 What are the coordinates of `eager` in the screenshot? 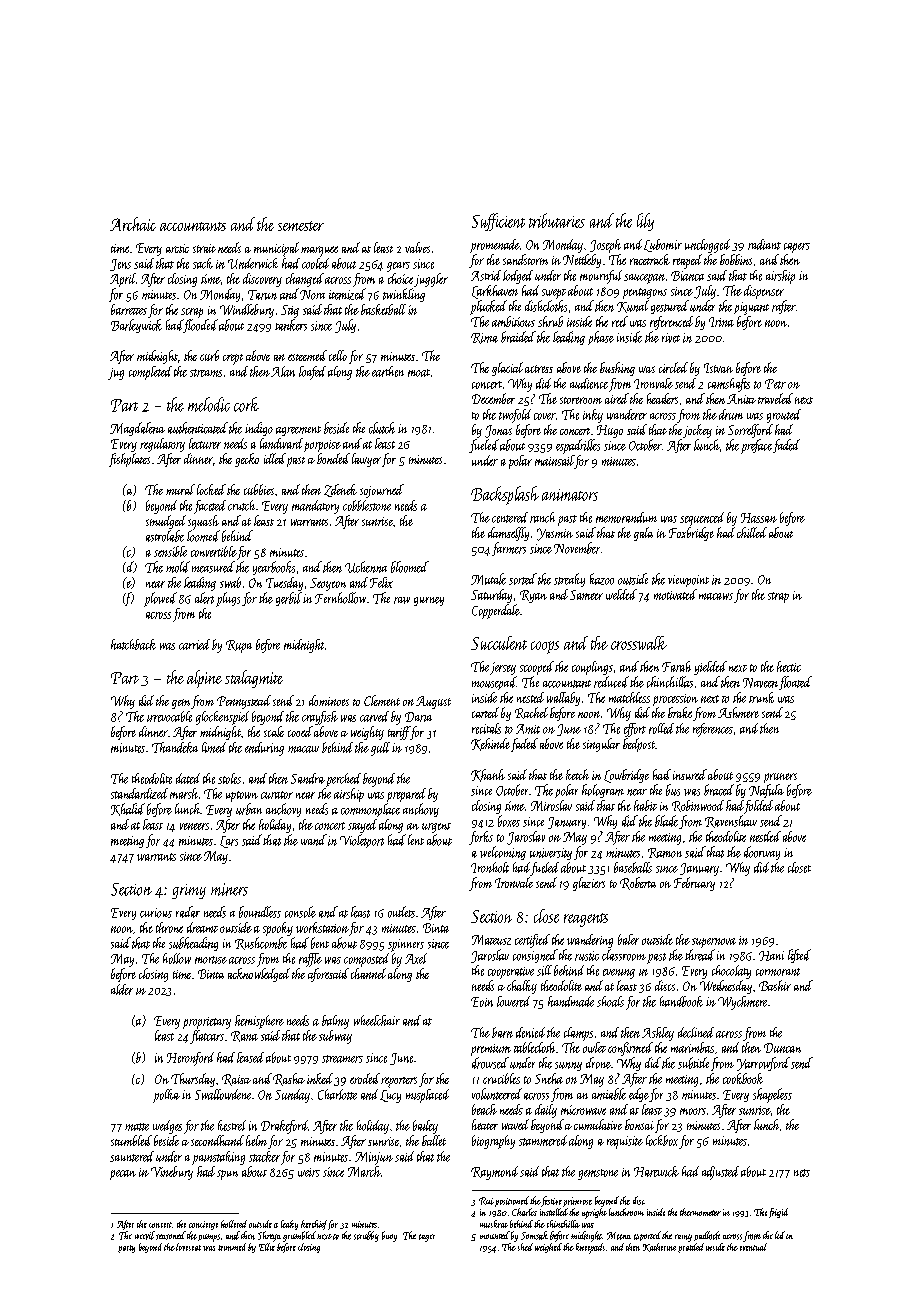 It's located at (427, 1238).
